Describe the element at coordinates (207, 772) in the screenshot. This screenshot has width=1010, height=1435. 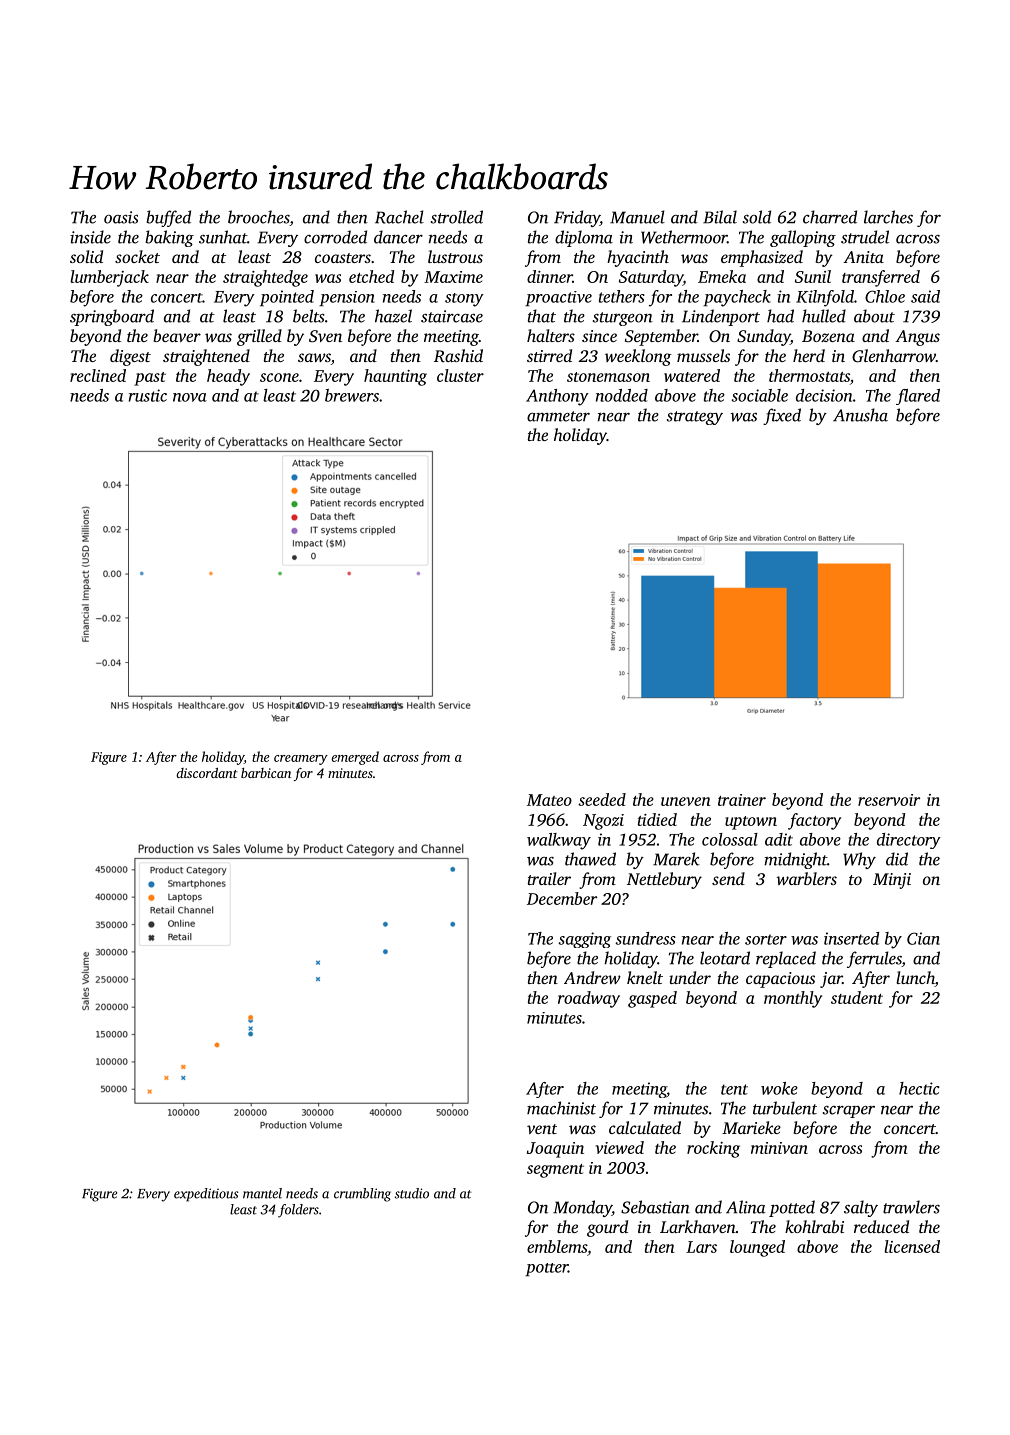
I see `discordant` at that location.
